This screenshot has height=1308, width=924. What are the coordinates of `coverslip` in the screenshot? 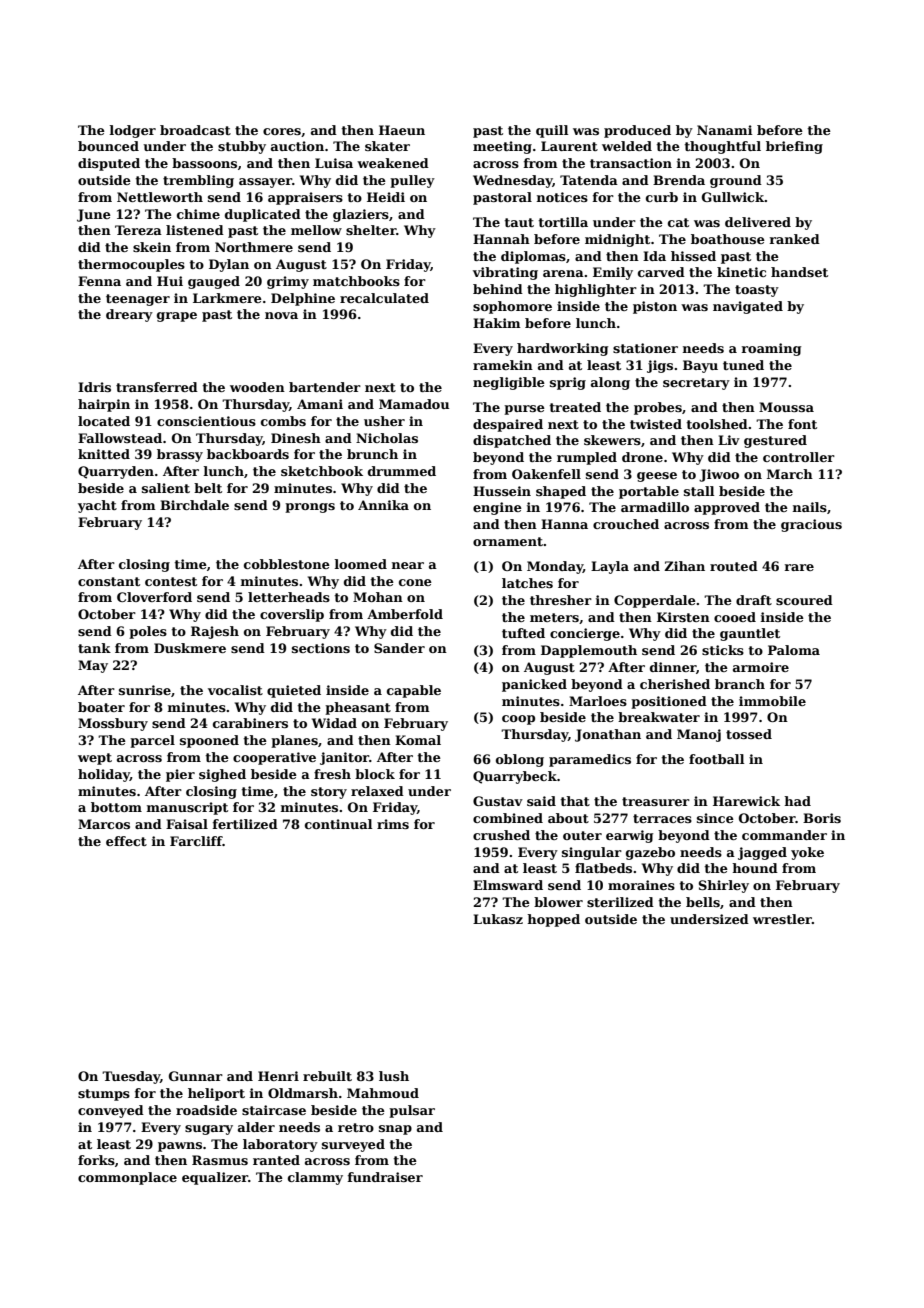 It's located at (292, 615).
